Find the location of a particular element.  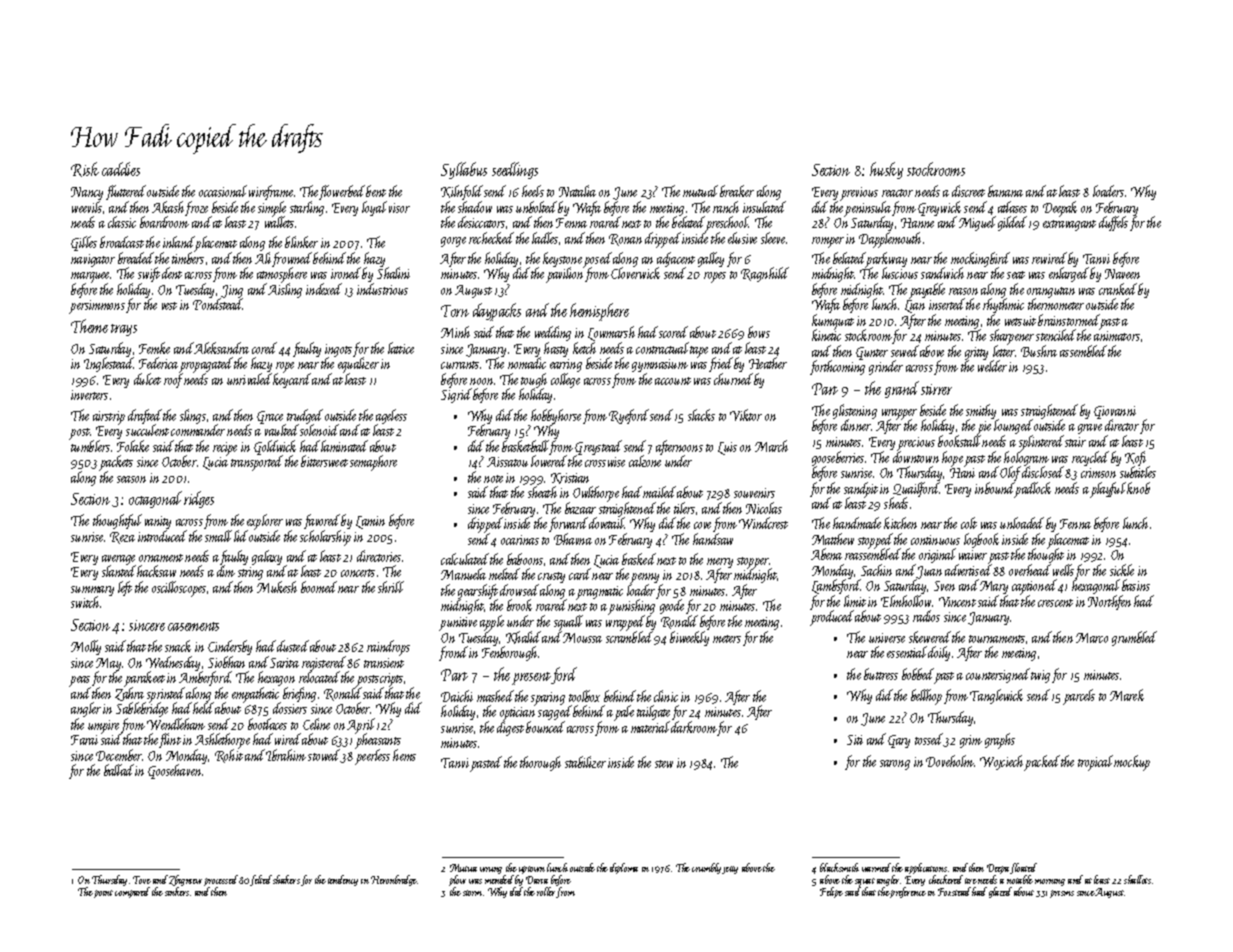

Khalid is located at coordinates (523, 637).
